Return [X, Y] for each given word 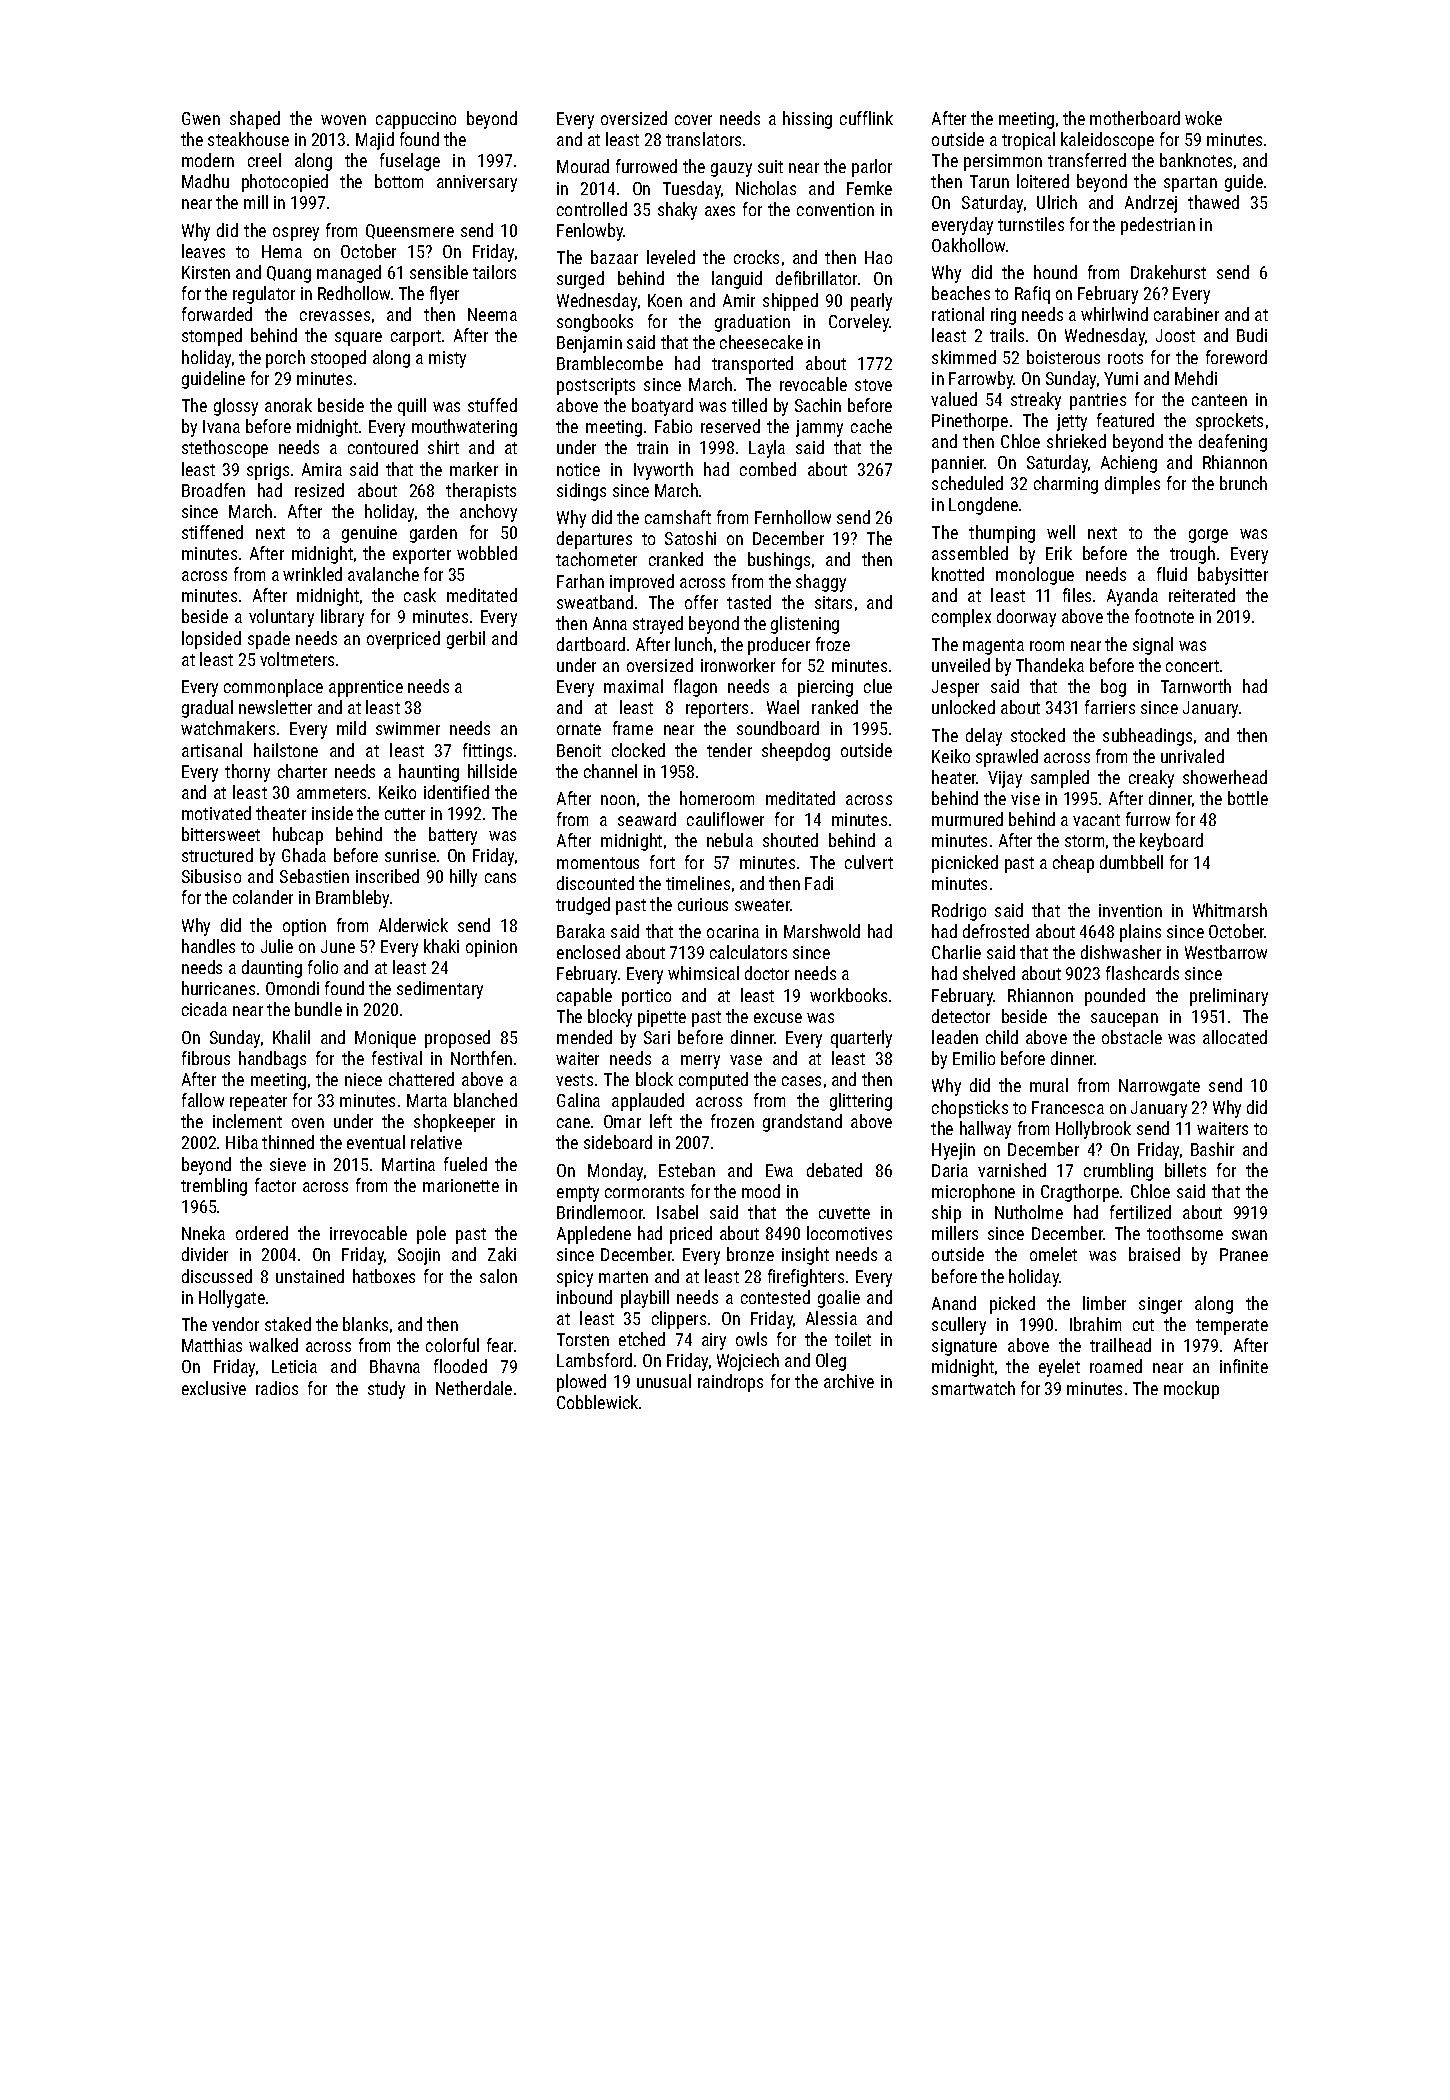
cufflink [866, 118]
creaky [1151, 779]
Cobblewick [597, 1402]
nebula [730, 840]
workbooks [848, 995]
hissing [807, 120]
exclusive [214, 1388]
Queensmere [410, 231]
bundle [318, 1009]
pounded [1115, 997]
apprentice [366, 688]
